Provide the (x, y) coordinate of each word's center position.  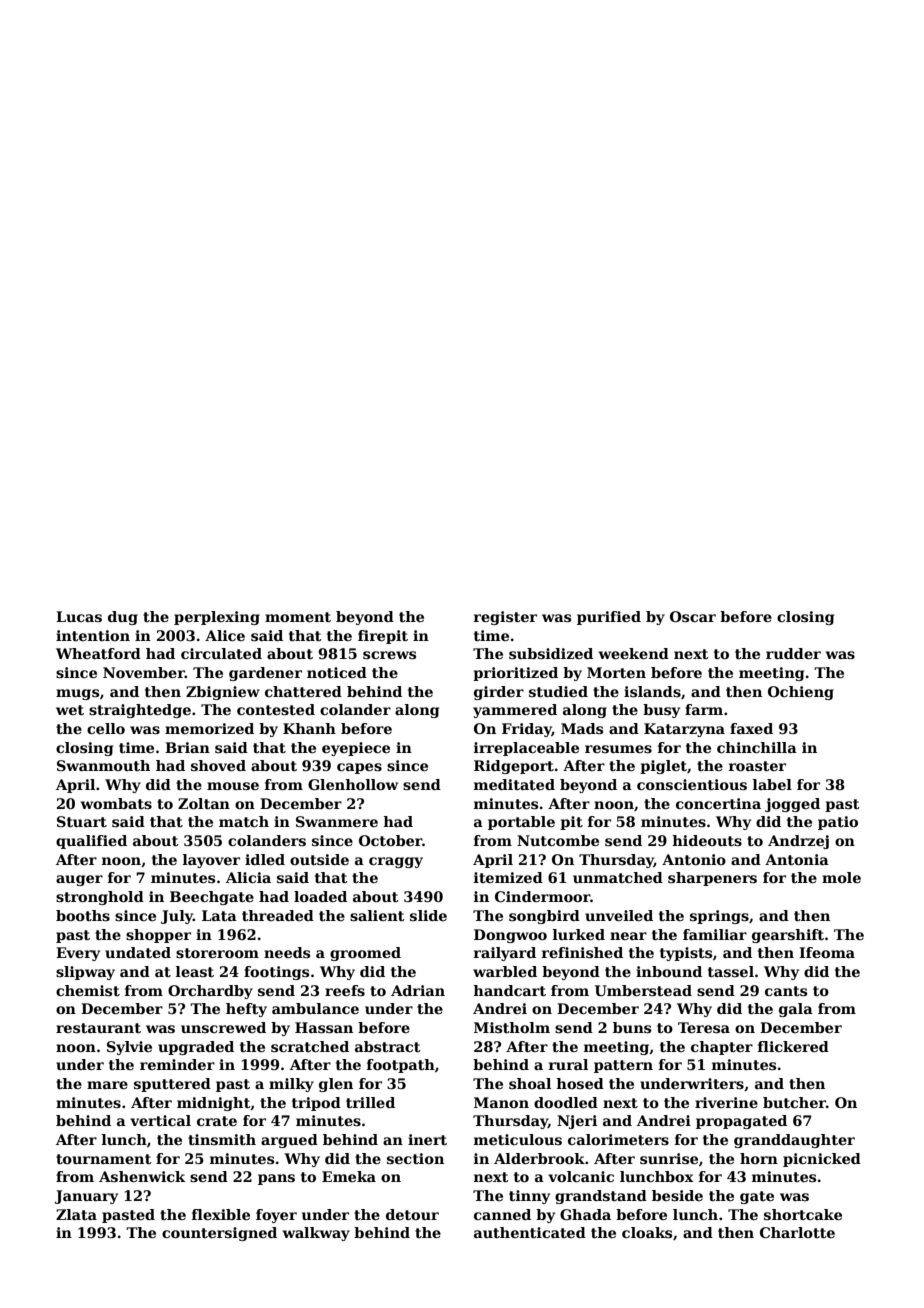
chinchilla (757, 747)
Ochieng (801, 693)
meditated (514, 784)
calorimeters (618, 1139)
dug (123, 618)
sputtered (172, 1085)
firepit (383, 637)
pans (276, 1179)
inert (427, 1139)
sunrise (669, 1158)
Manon (501, 1102)
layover (211, 861)
